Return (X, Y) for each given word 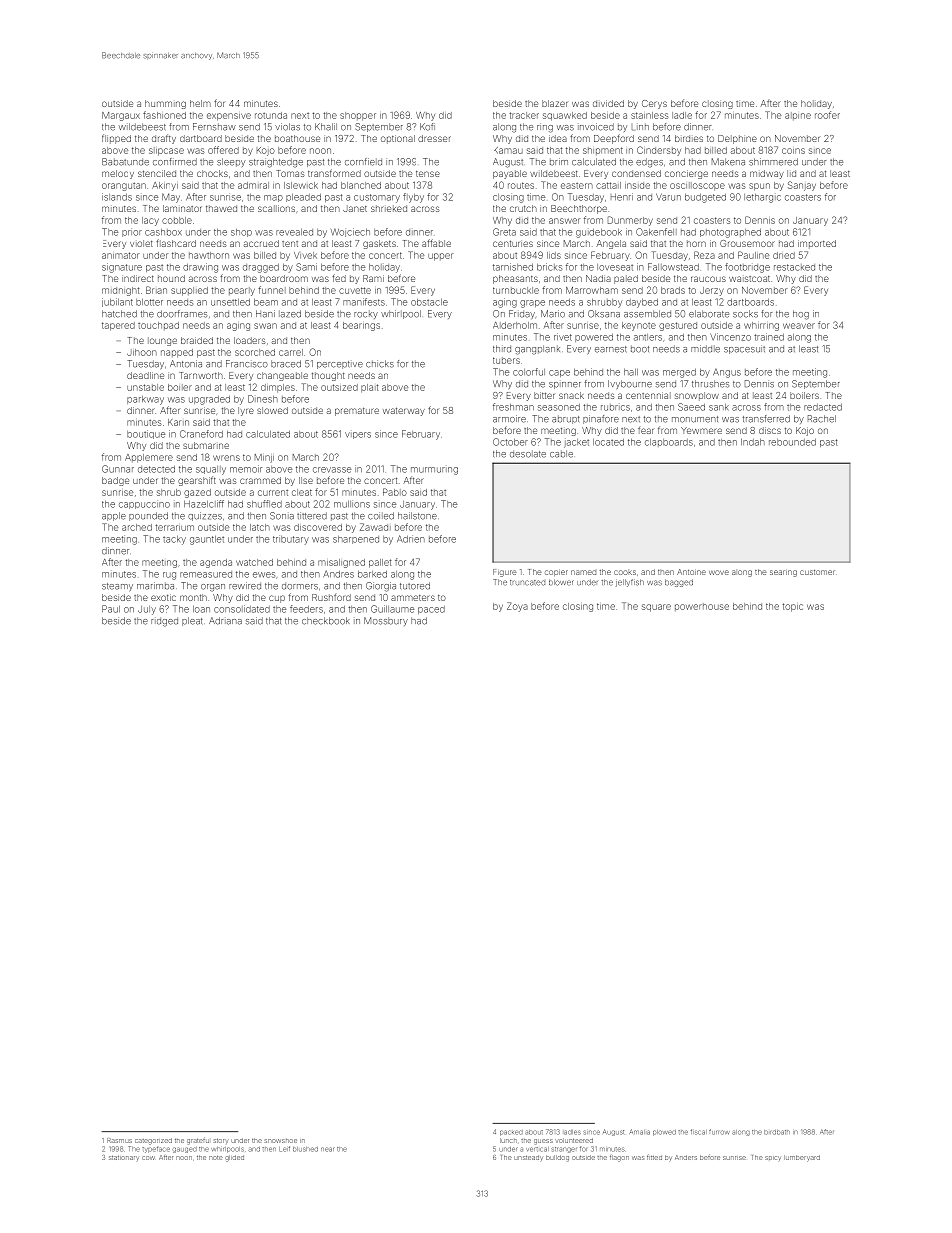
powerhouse (702, 607)
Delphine (737, 139)
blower (561, 582)
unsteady (528, 1158)
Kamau (508, 150)
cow (148, 1158)
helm (200, 103)
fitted (654, 1157)
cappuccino (144, 504)
